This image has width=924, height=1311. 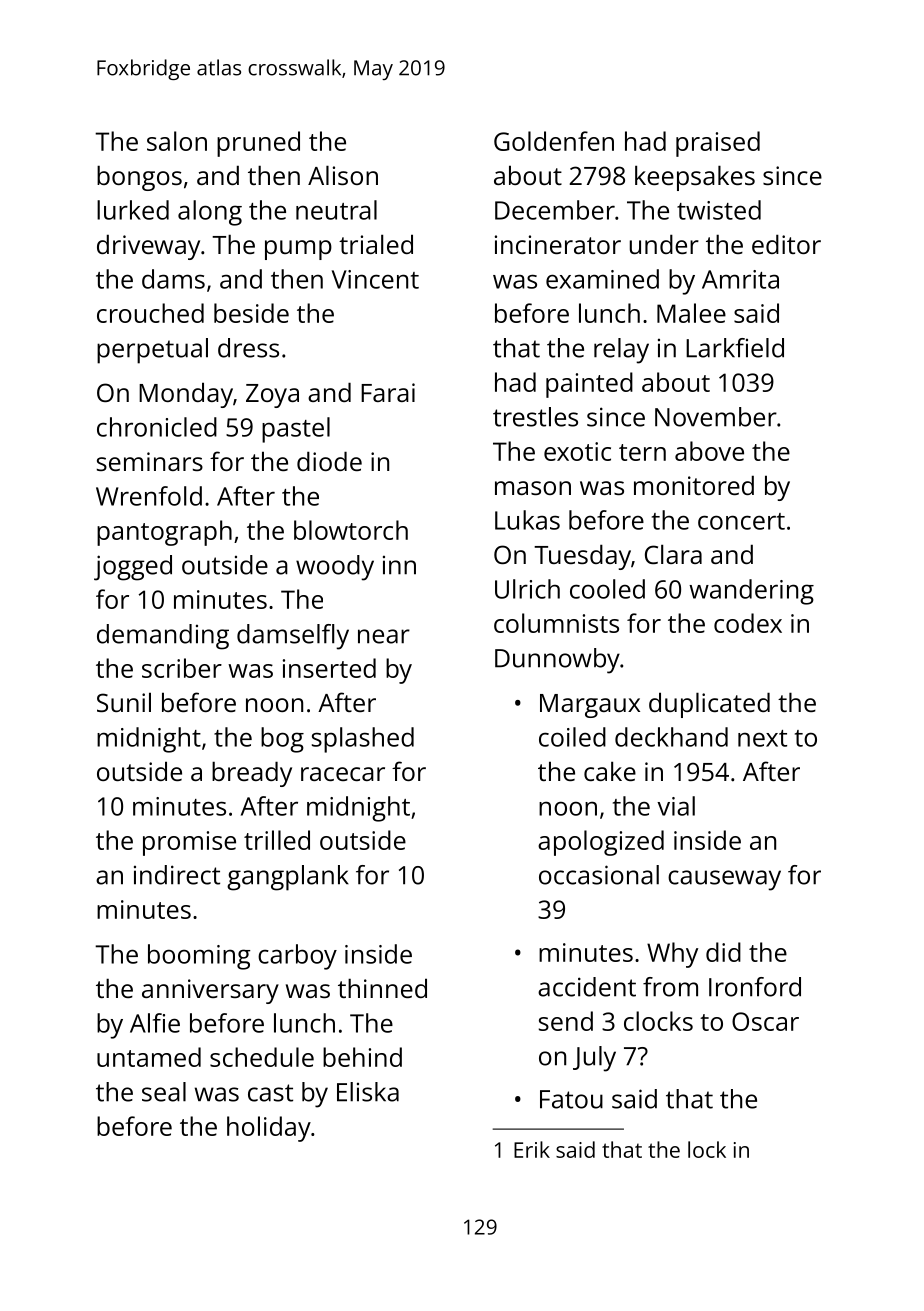 I want to click on Goldenfen, so click(x=554, y=141).
